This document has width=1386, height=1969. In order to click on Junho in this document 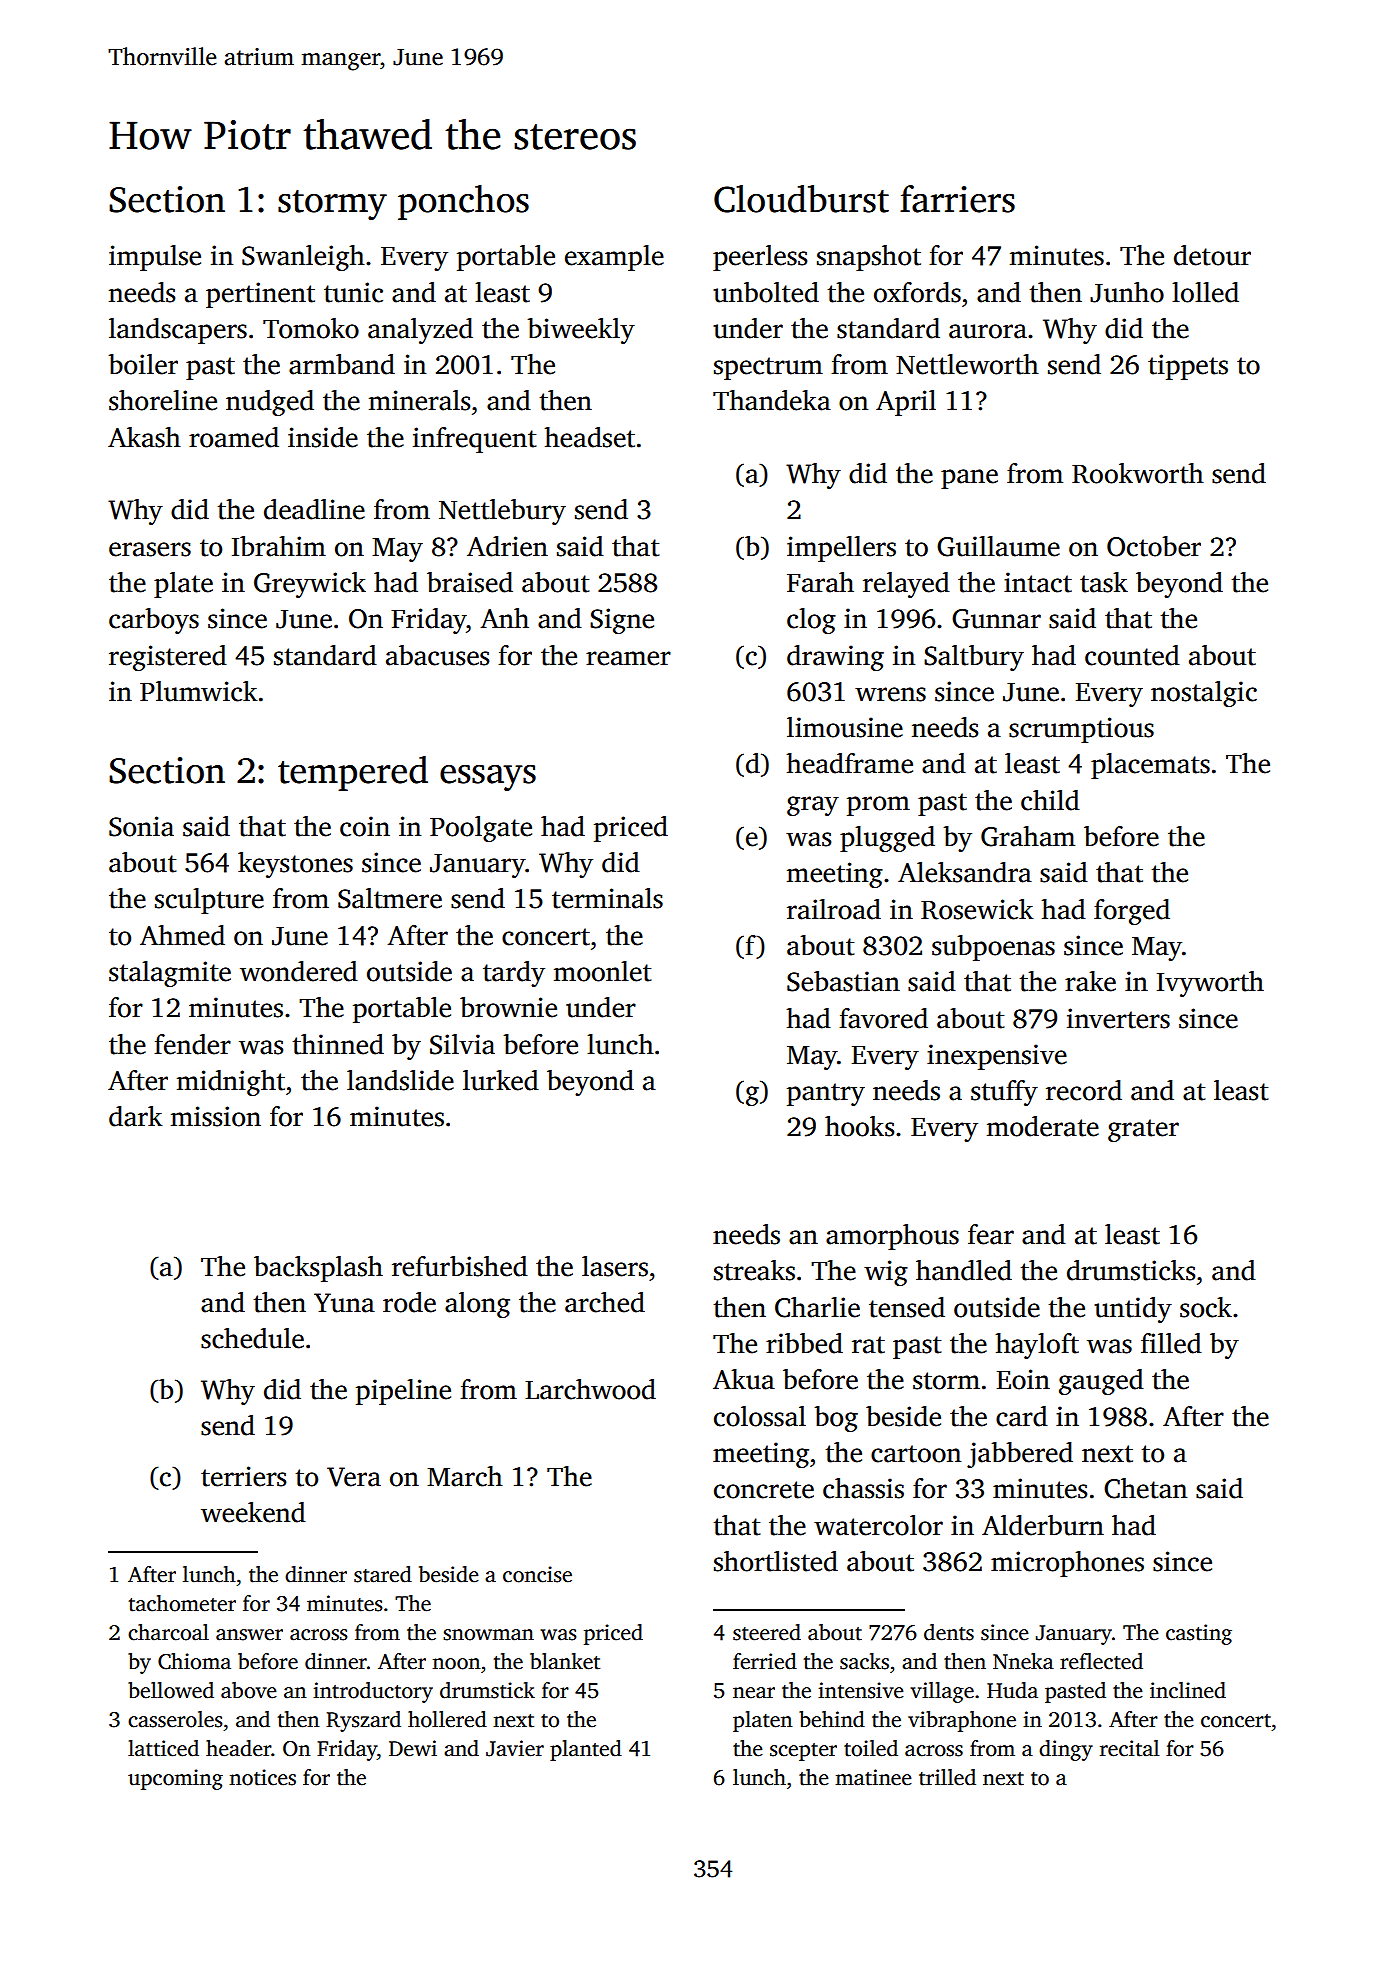, I will do `click(1127, 292)`.
